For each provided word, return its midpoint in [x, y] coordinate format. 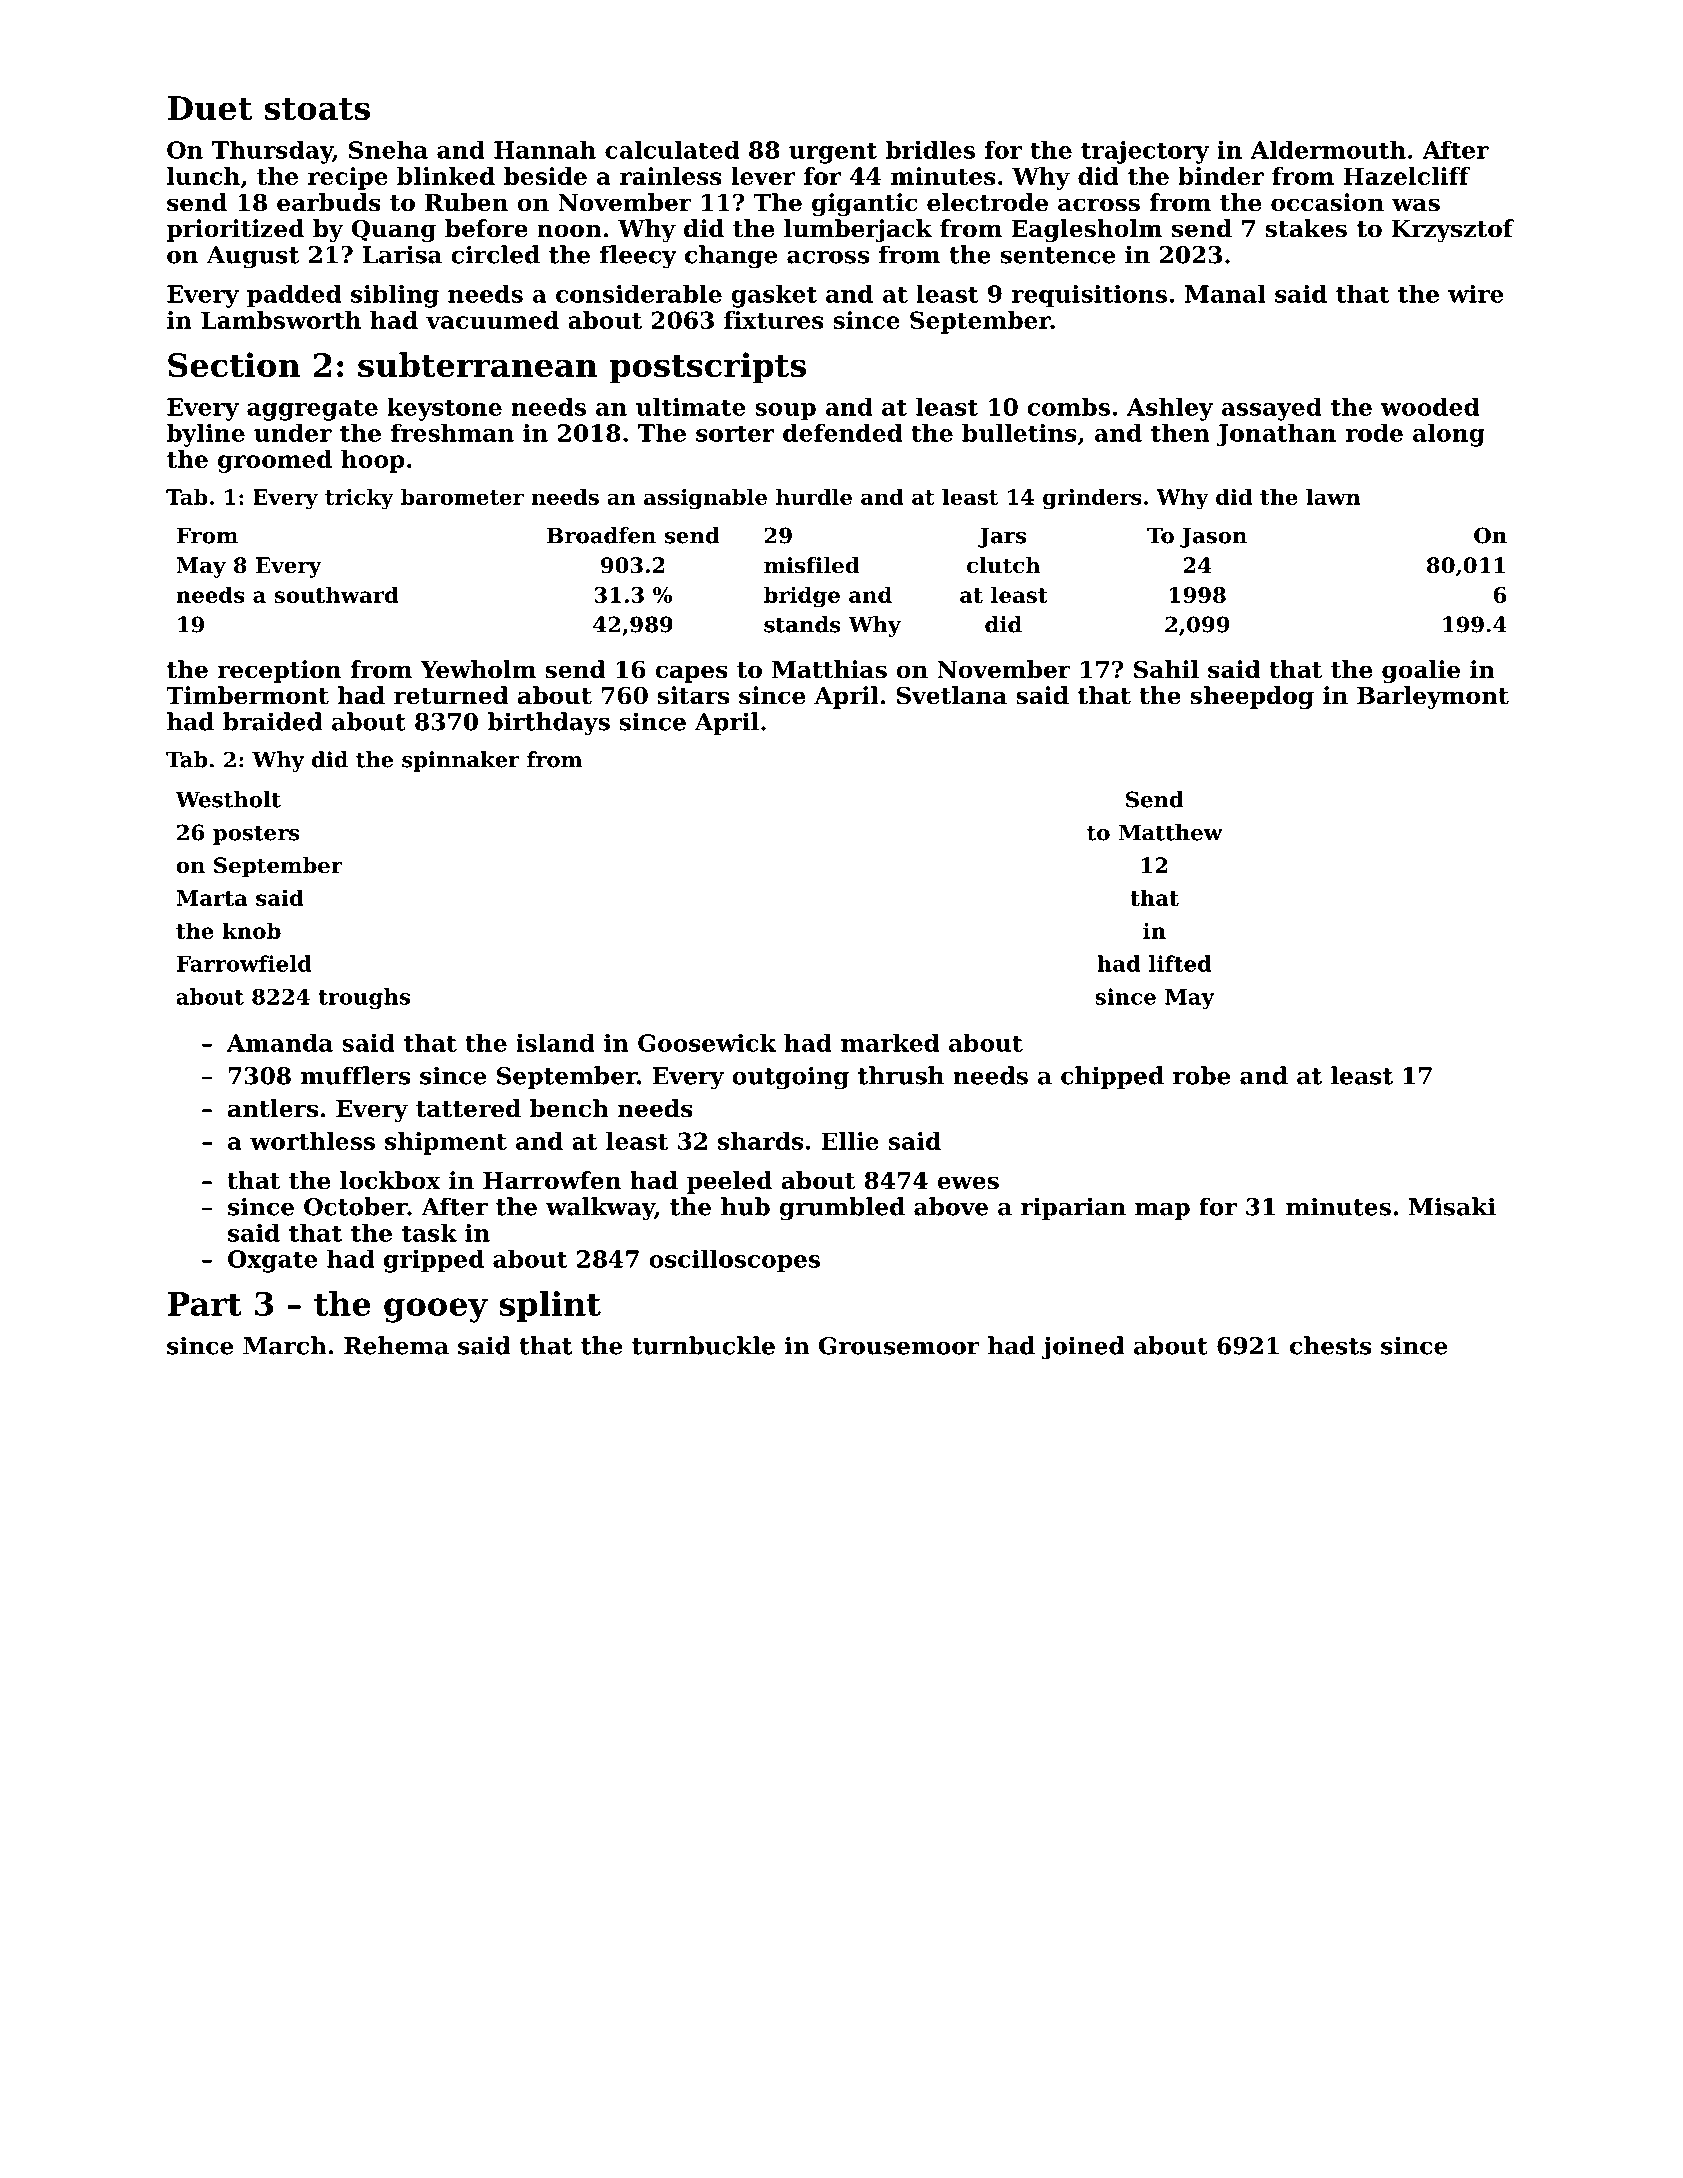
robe [1201, 1075]
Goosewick [707, 1043]
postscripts [708, 368]
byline [206, 435]
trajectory [1145, 152]
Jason [1213, 537]
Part [204, 1304]
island [555, 1043]
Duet [210, 108]
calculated [672, 150]
